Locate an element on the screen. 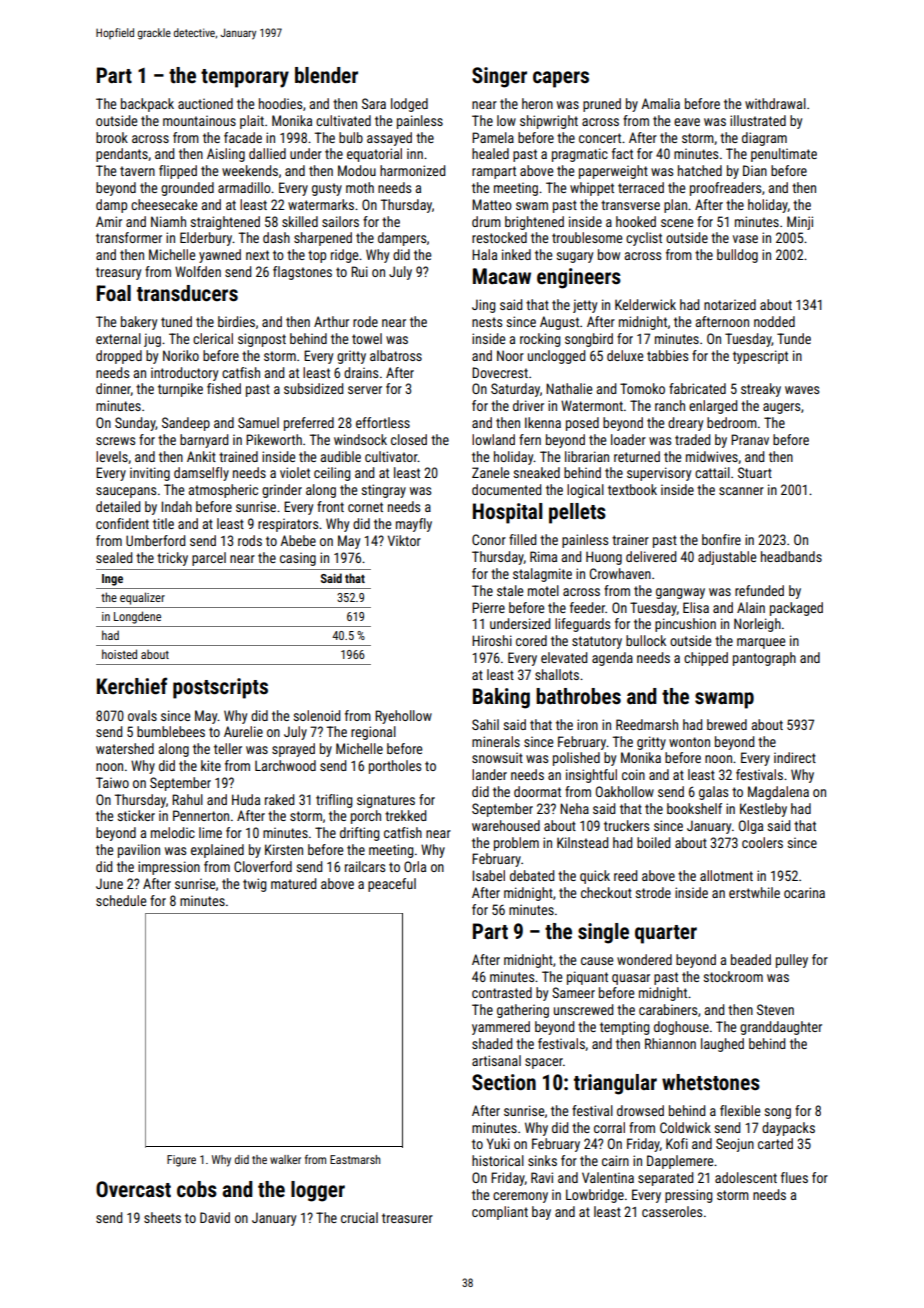 This screenshot has height=1308, width=924. compliant is located at coordinates (500, 1213).
